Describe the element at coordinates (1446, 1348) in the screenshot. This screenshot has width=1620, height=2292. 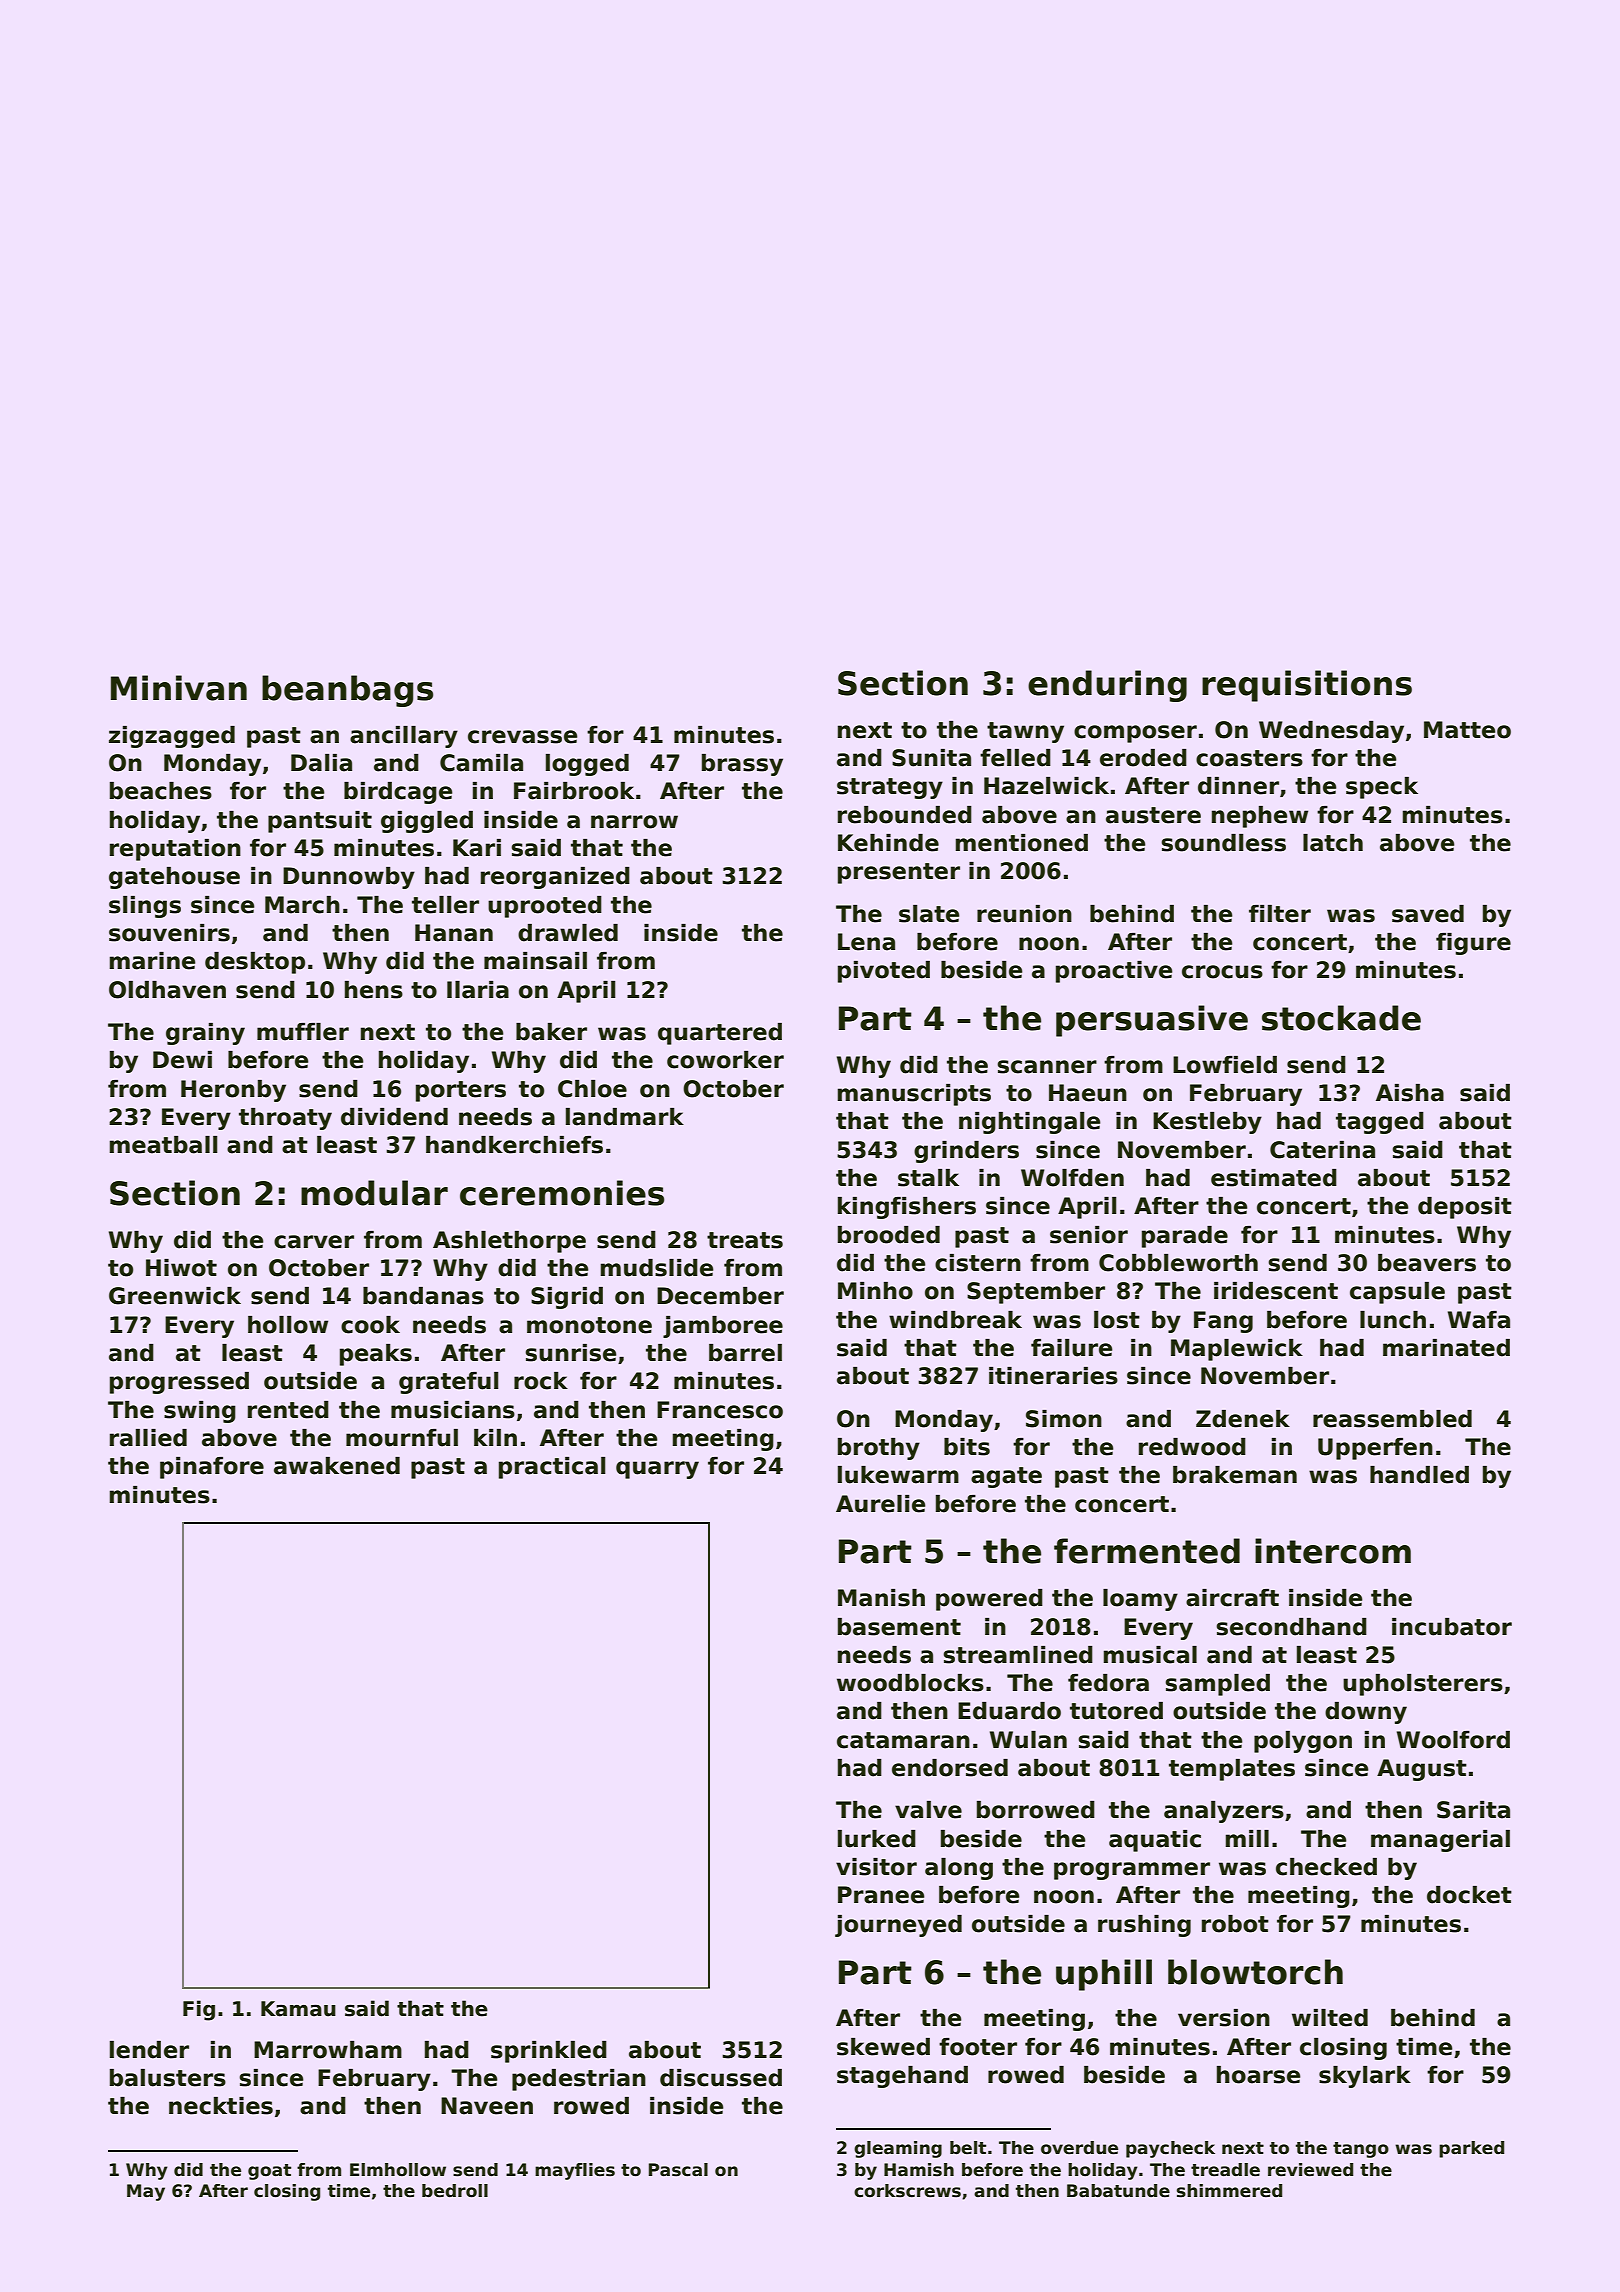
I see `marinated` at that location.
